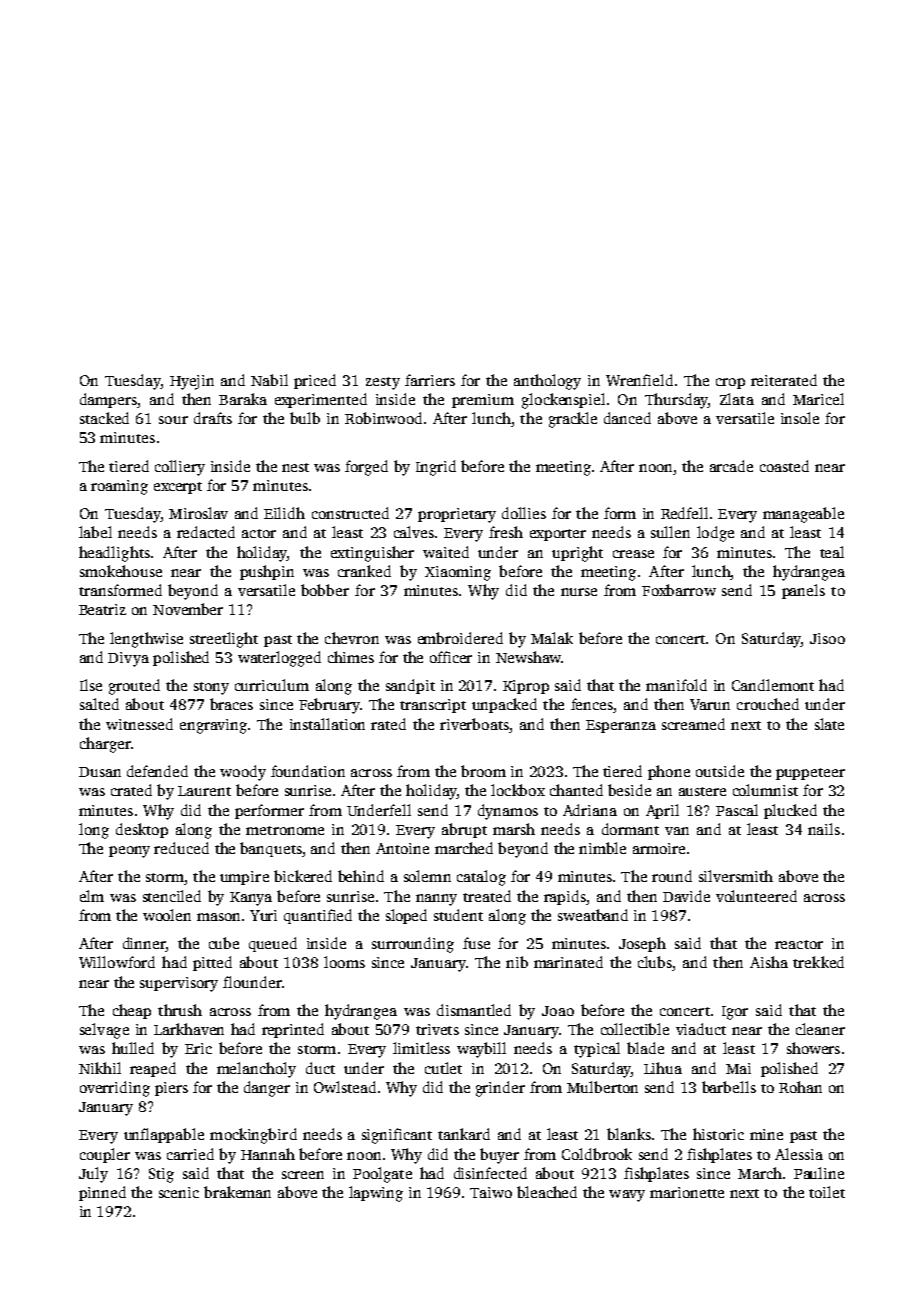  I want to click on label, so click(95, 532).
